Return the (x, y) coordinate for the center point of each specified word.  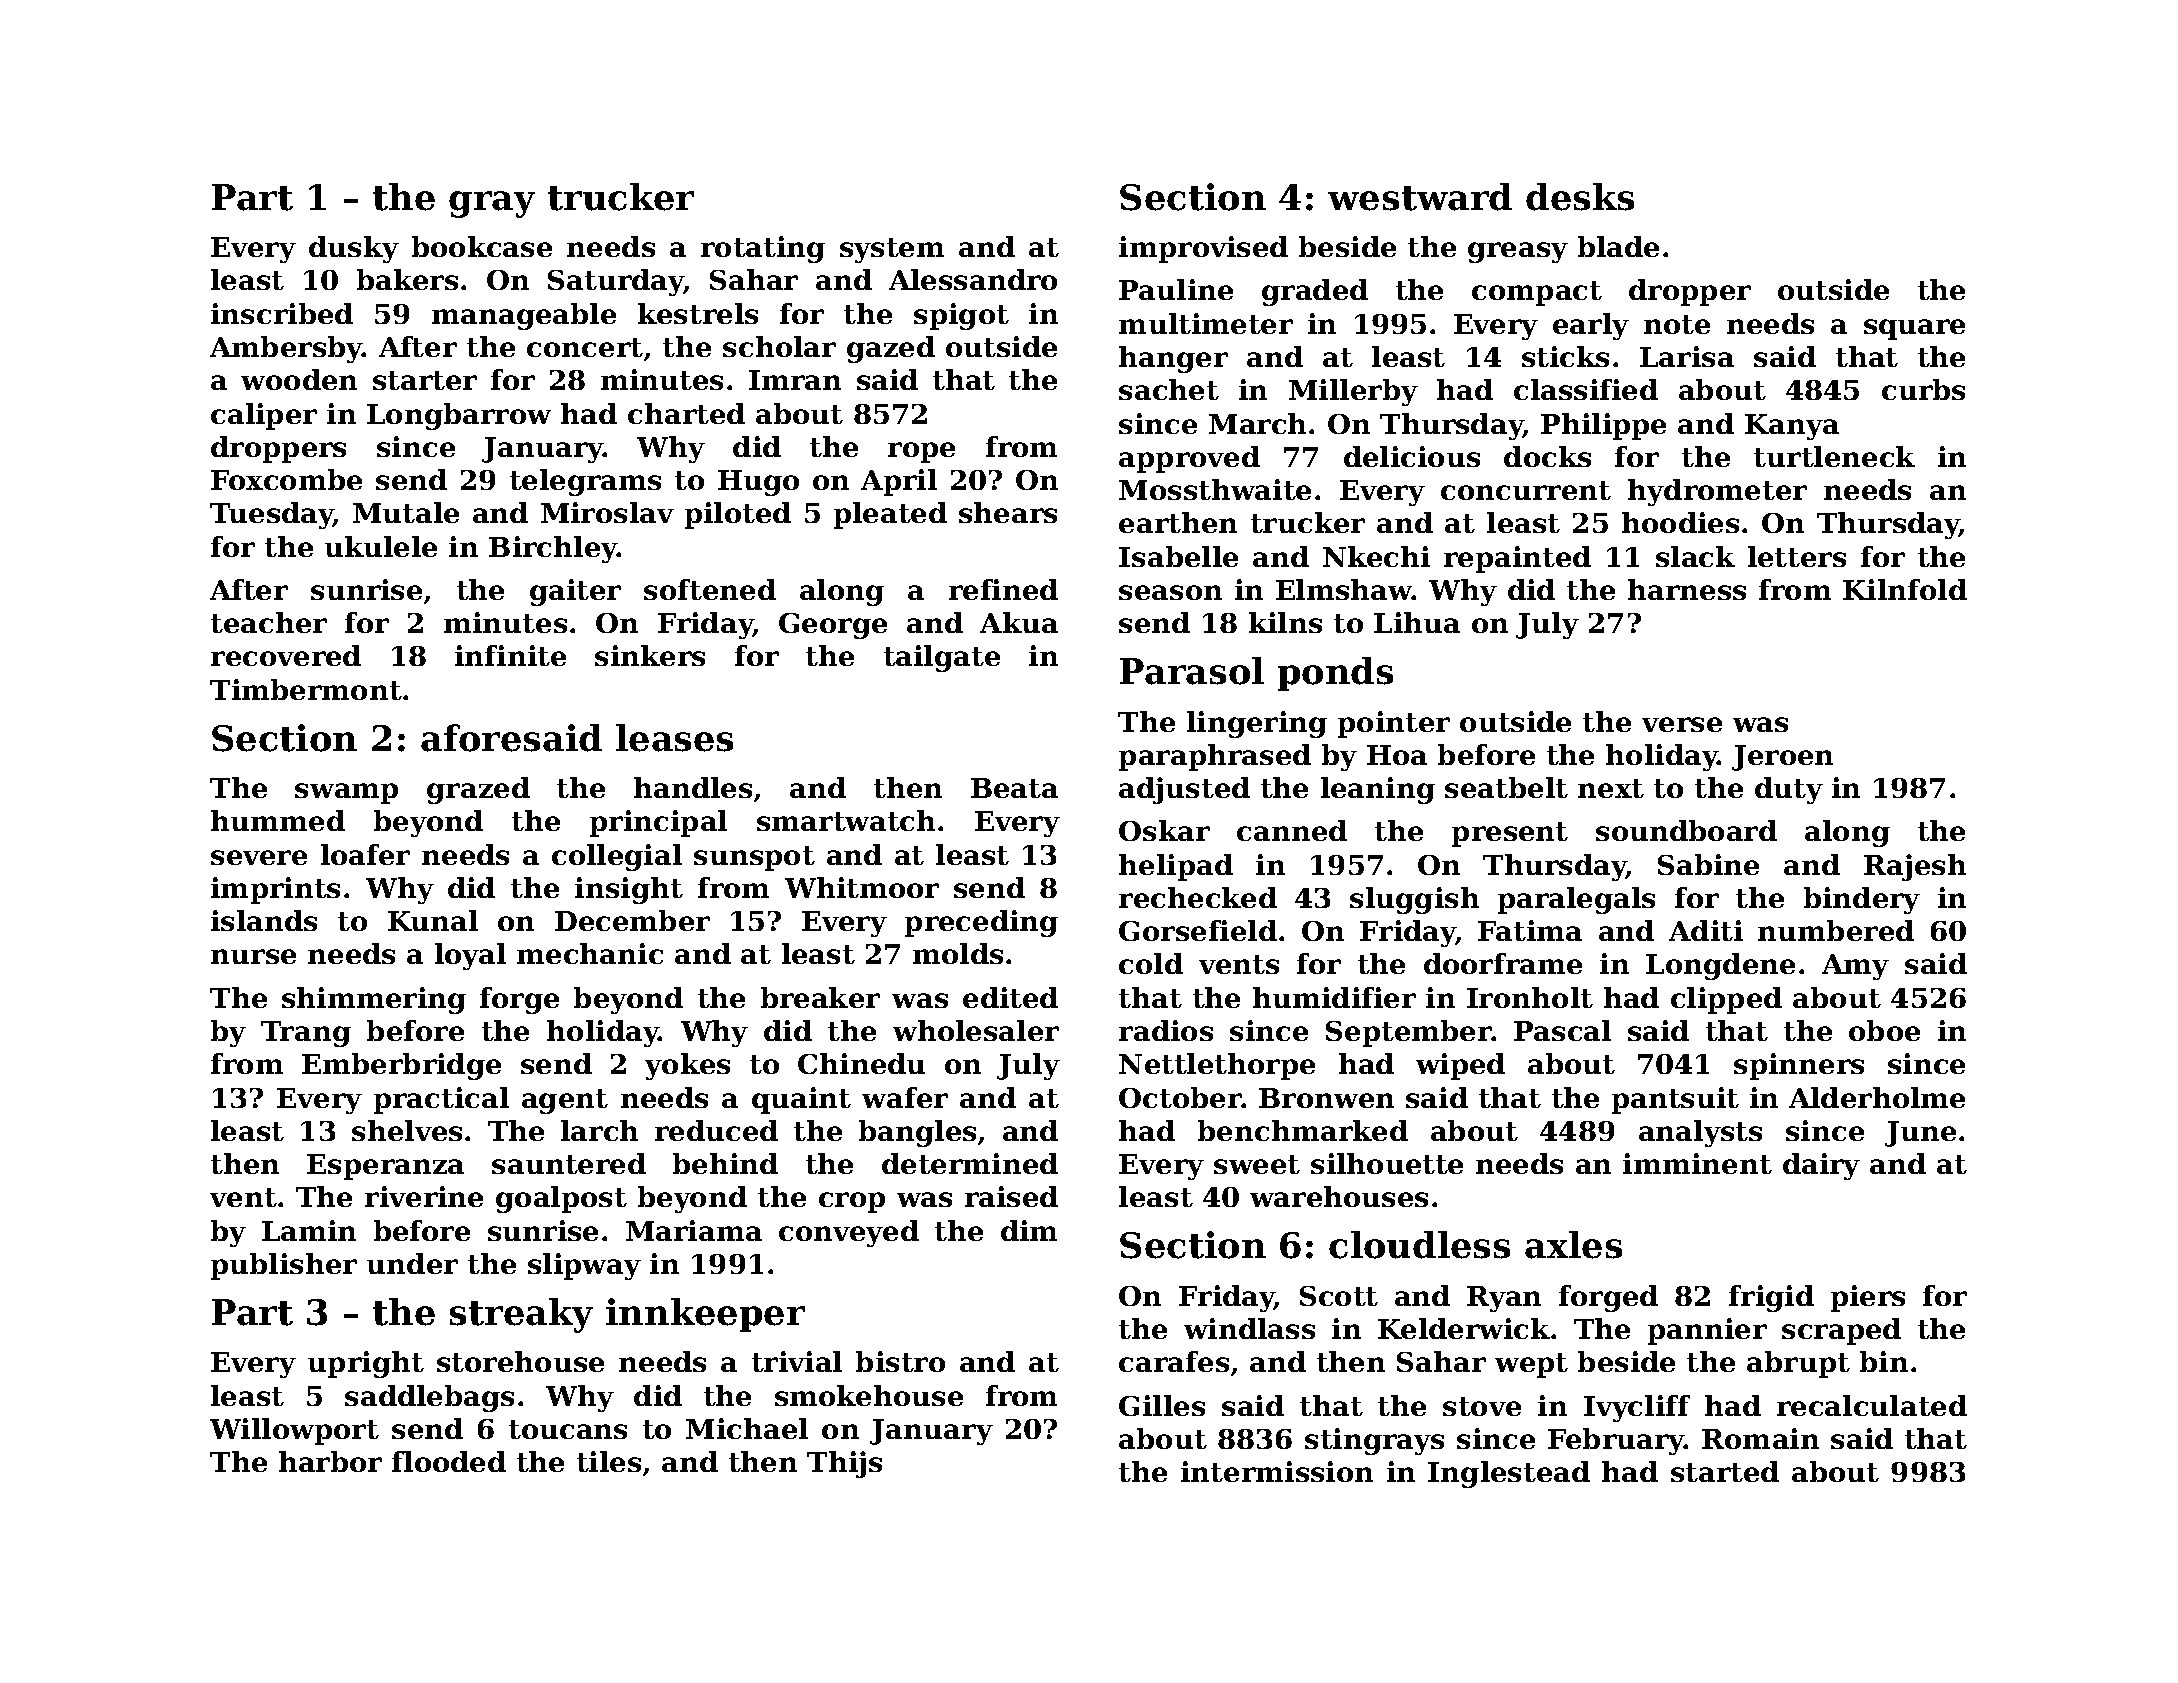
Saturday (616, 282)
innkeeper (705, 1315)
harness (1687, 589)
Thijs (844, 1464)
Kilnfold (1905, 589)
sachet (1169, 389)
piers (1868, 1298)
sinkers (650, 655)
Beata (1014, 788)
